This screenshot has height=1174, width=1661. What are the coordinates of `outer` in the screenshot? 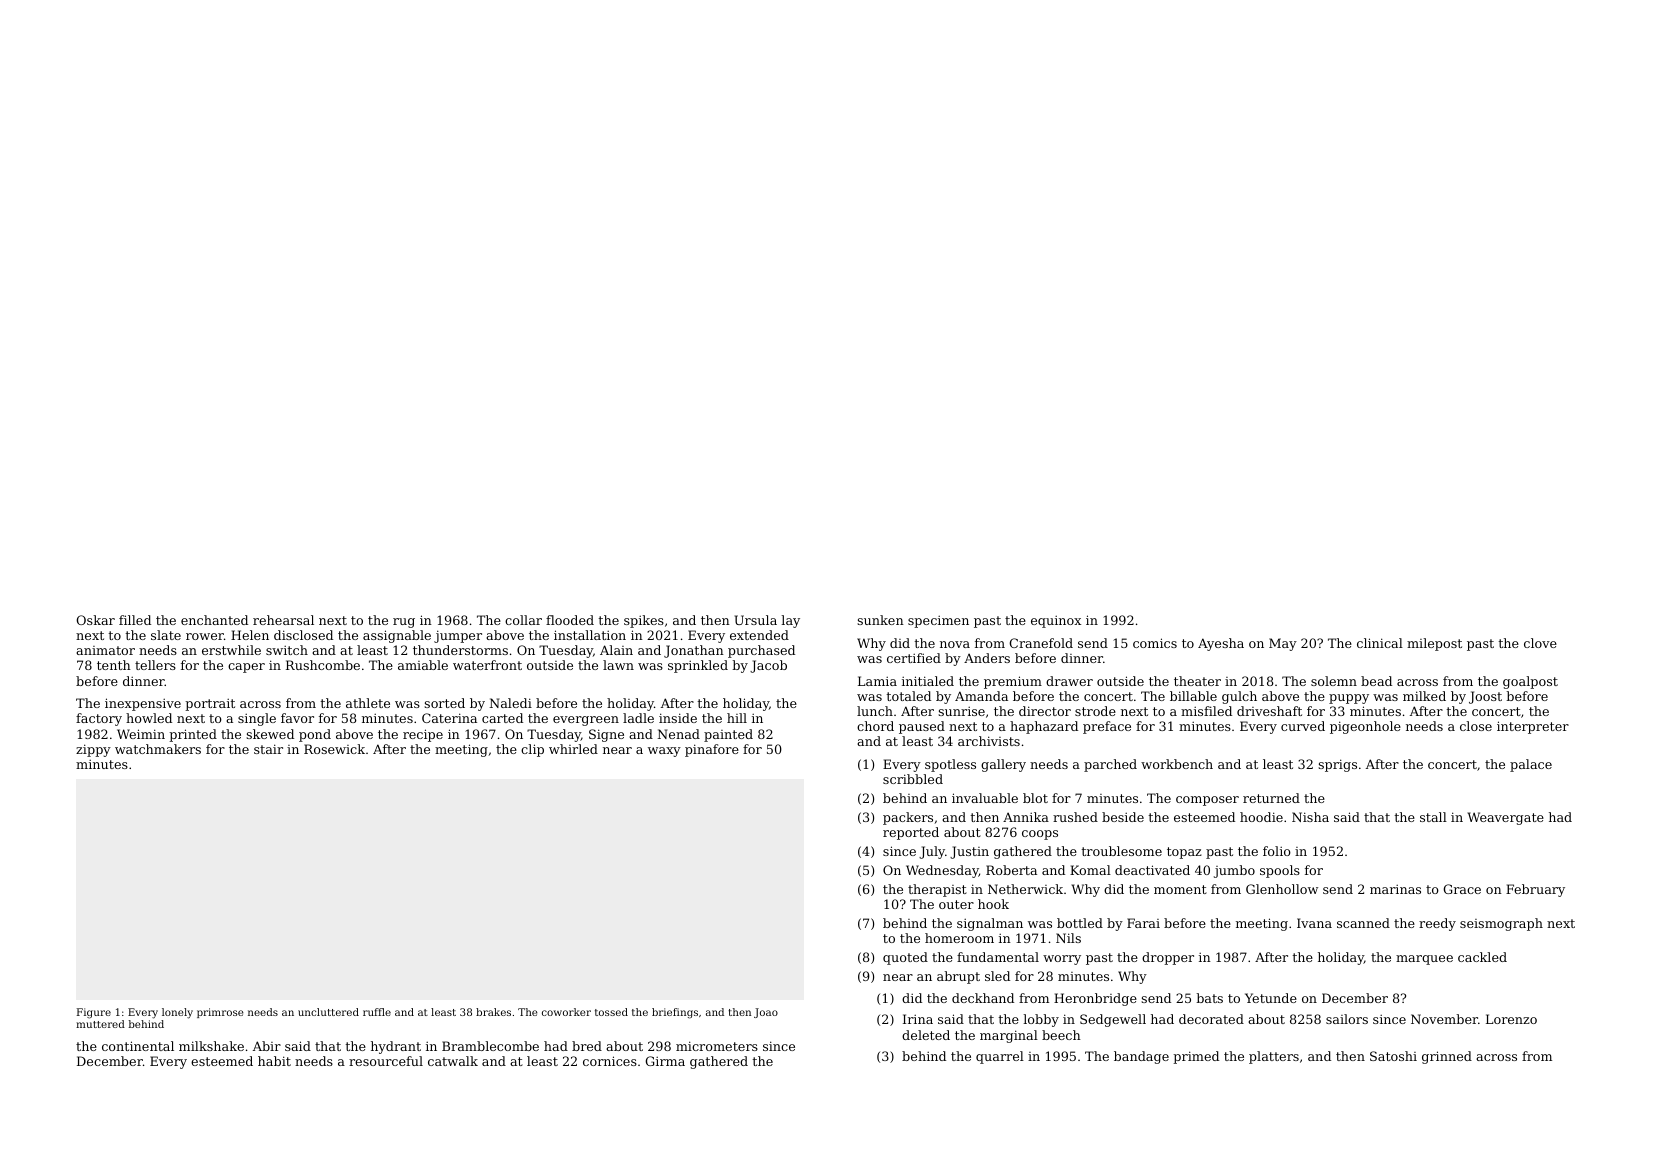 It's located at (956, 904).
